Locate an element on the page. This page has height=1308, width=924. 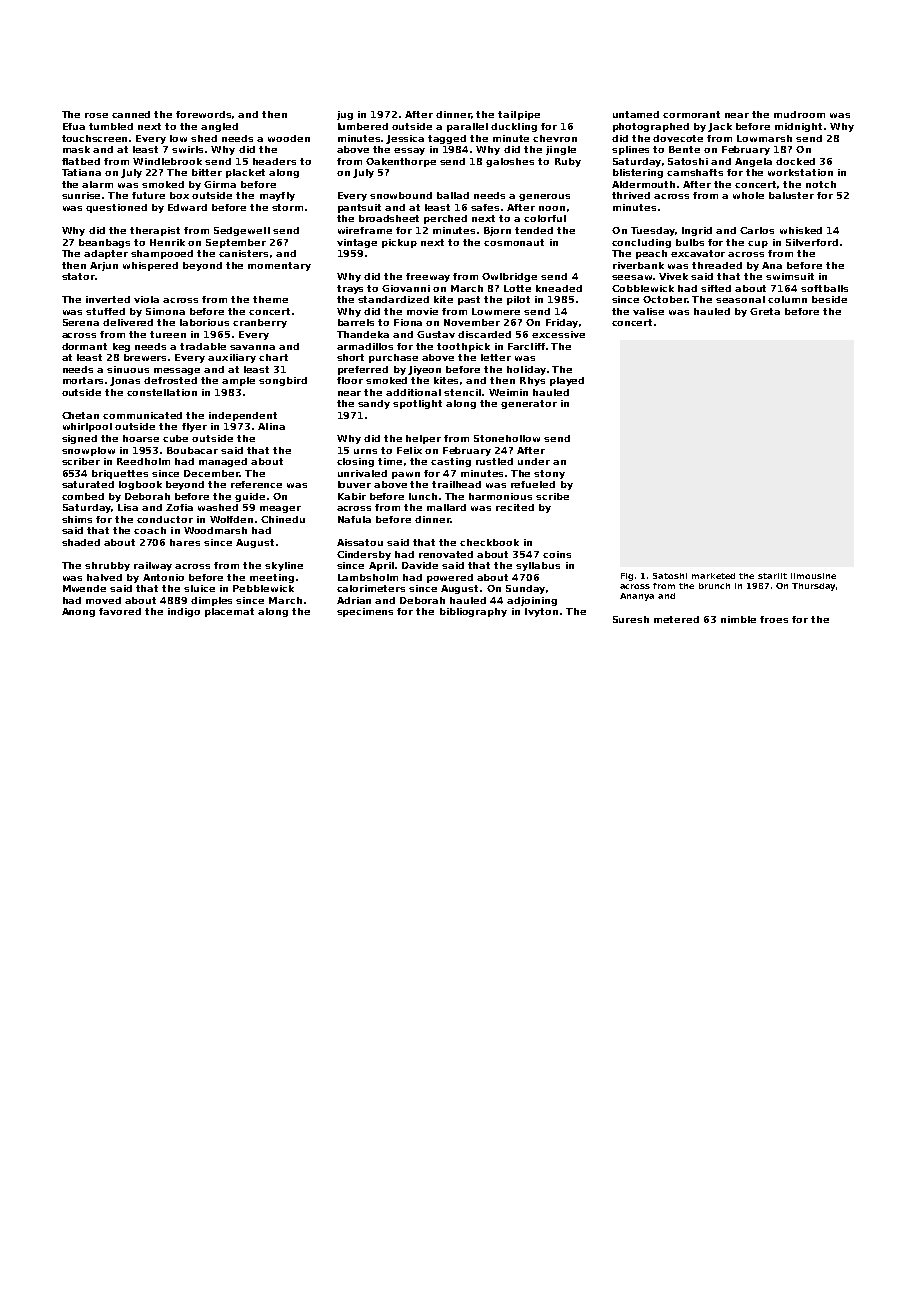
limousine is located at coordinates (813, 576).
